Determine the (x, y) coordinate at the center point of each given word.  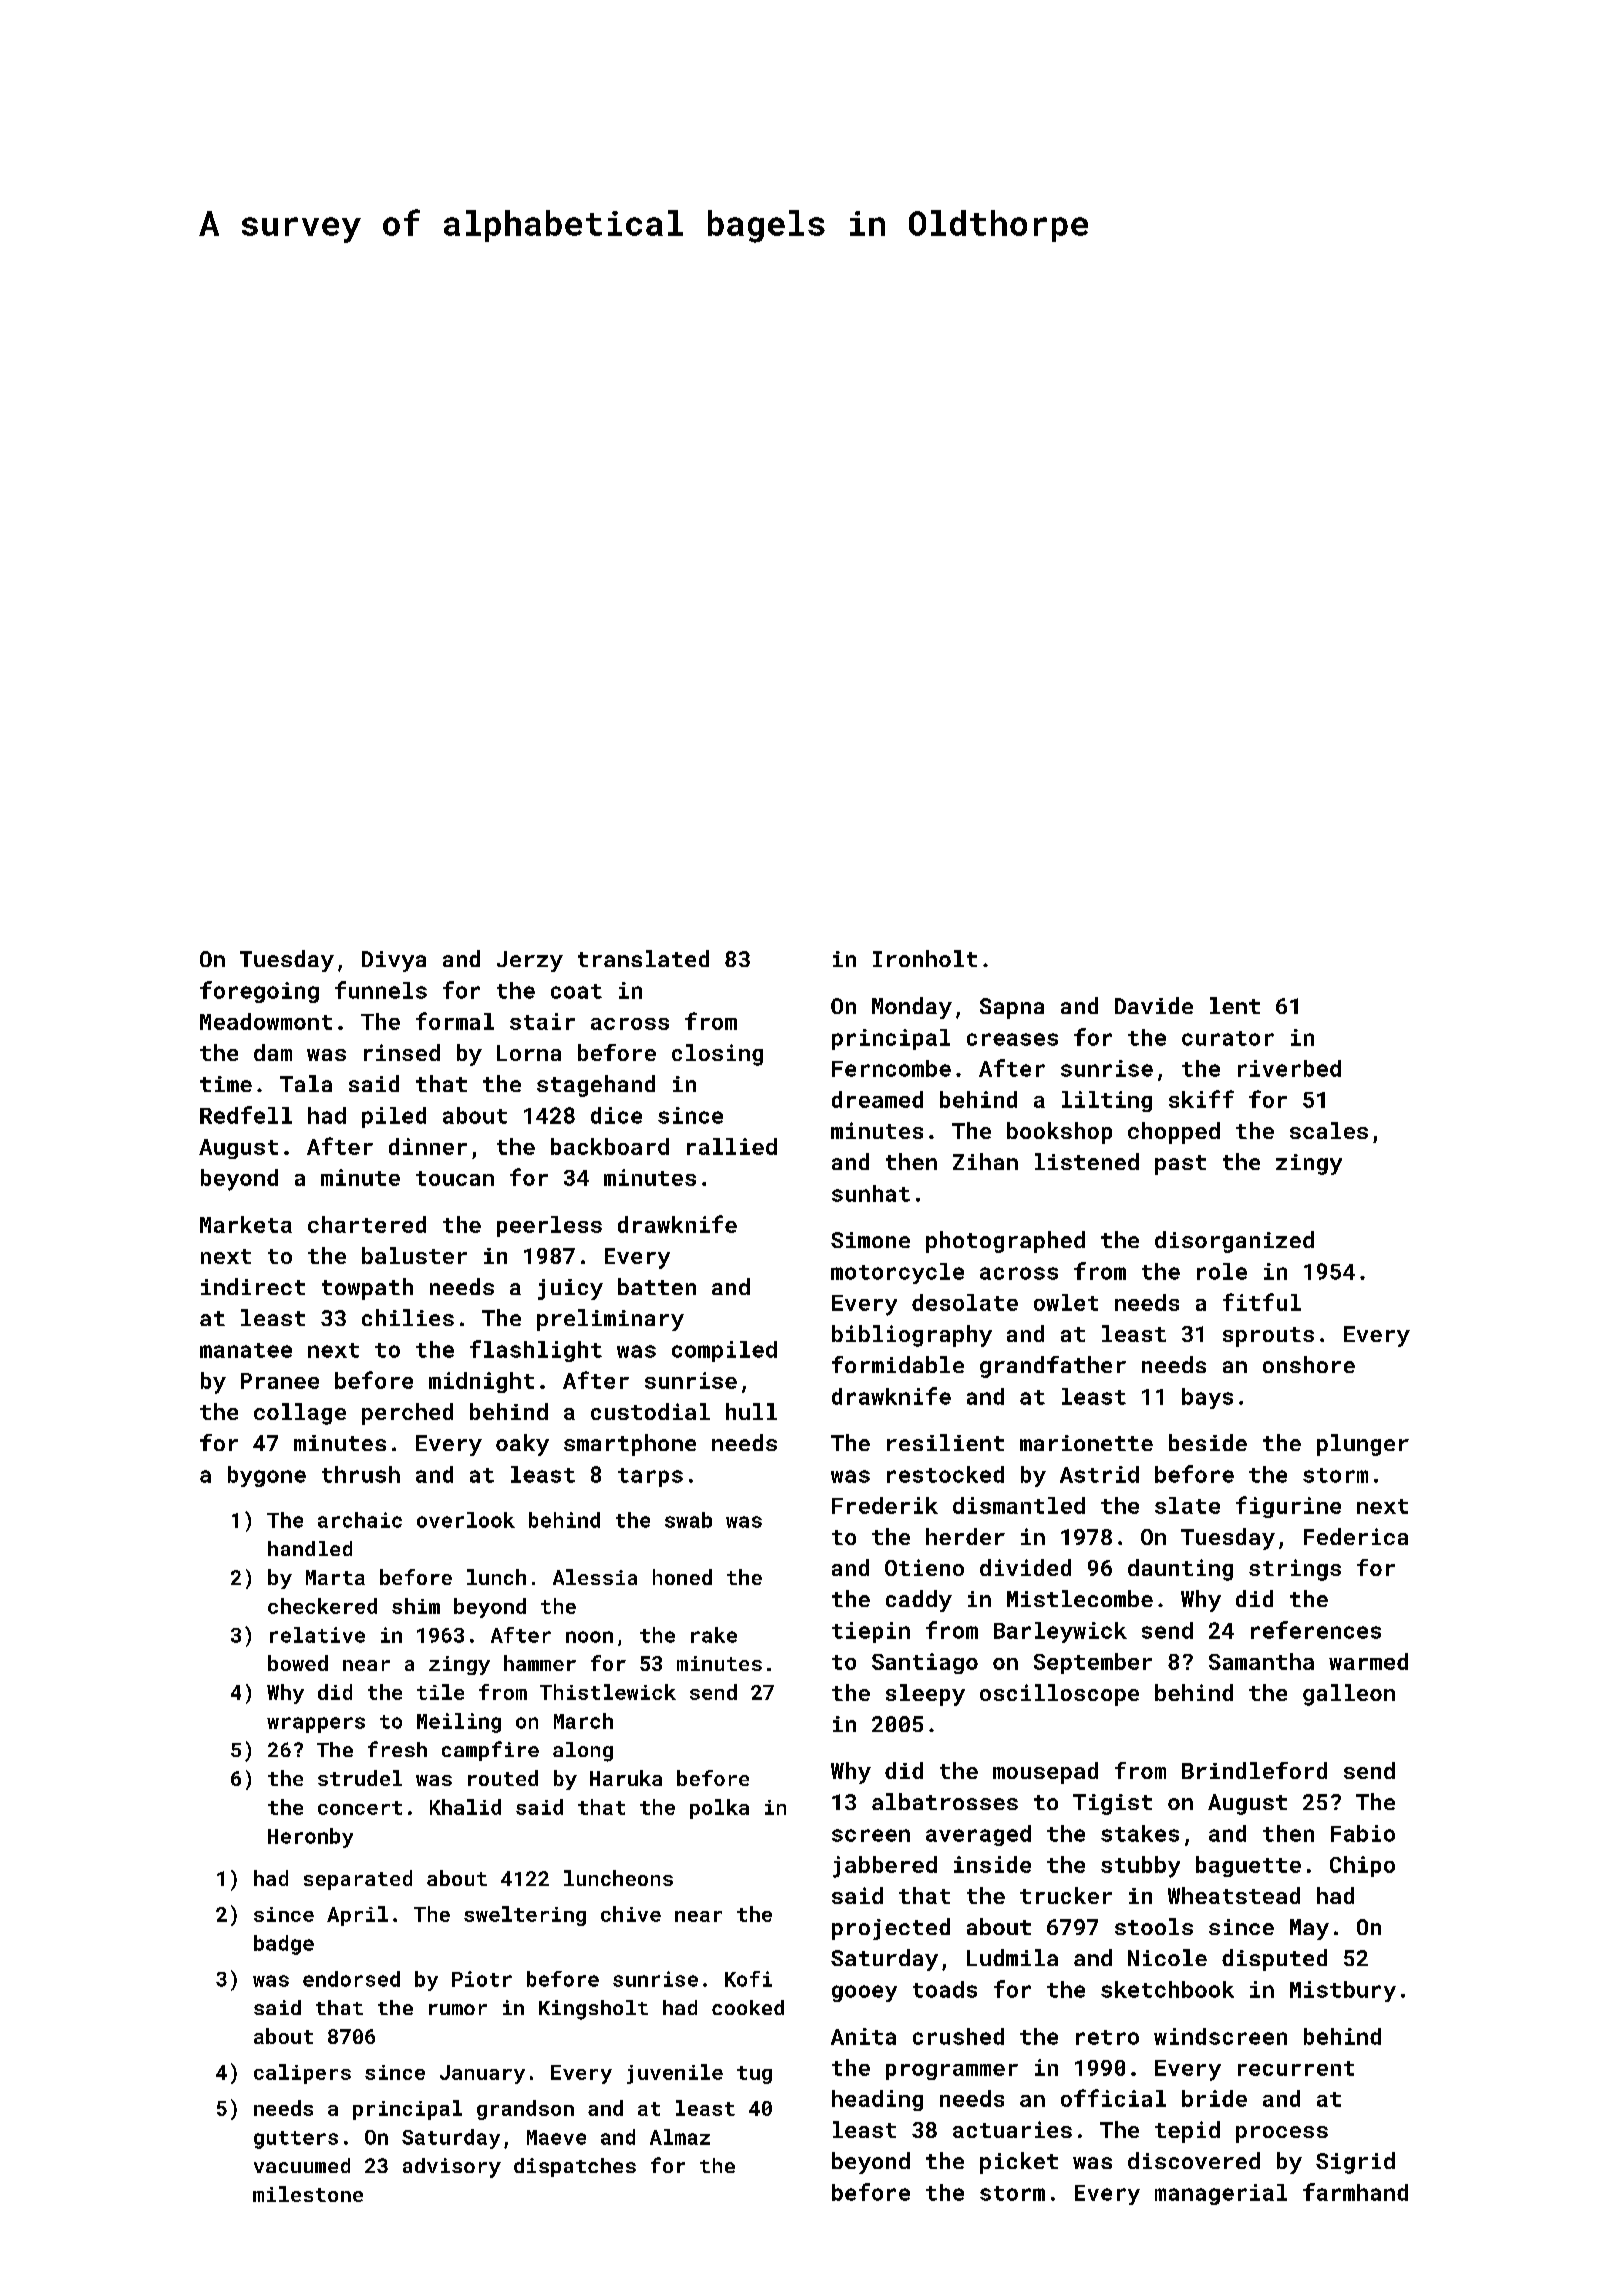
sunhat (871, 1193)
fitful (1262, 1302)
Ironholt (925, 958)
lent (1235, 1005)
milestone (308, 2194)
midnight (481, 1382)
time (226, 1084)
